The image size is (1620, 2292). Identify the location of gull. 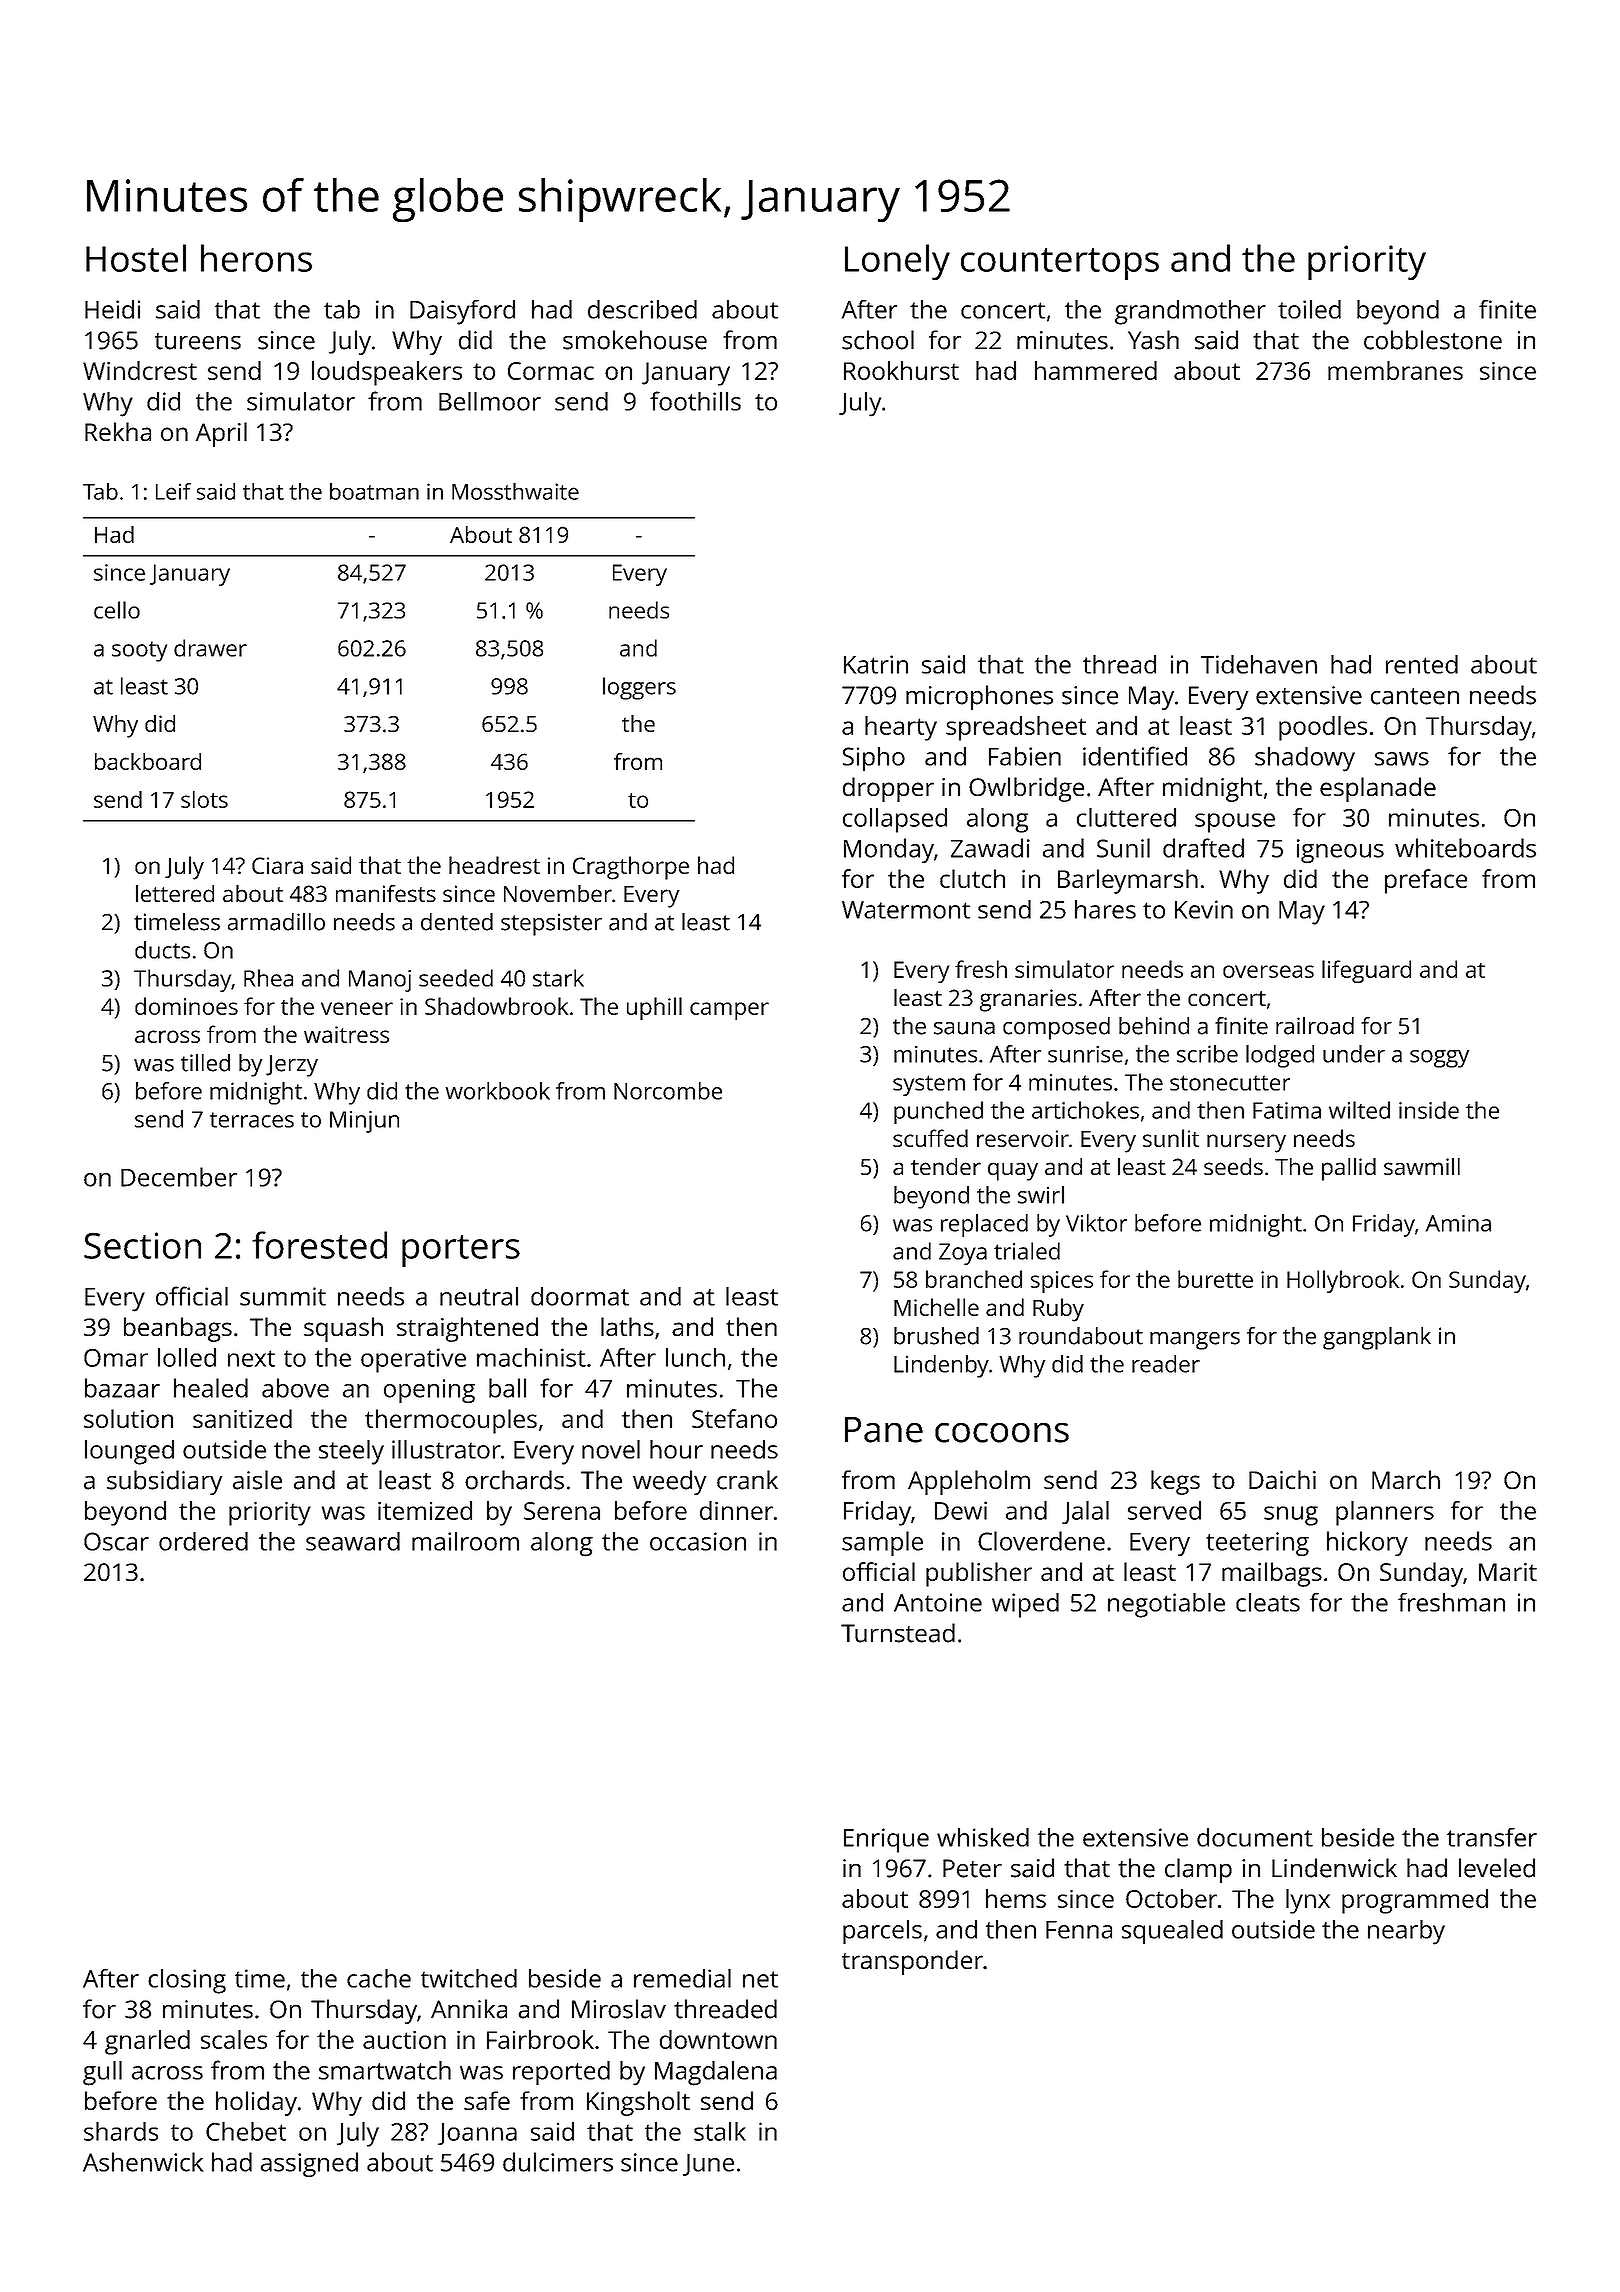
(102, 2073).
